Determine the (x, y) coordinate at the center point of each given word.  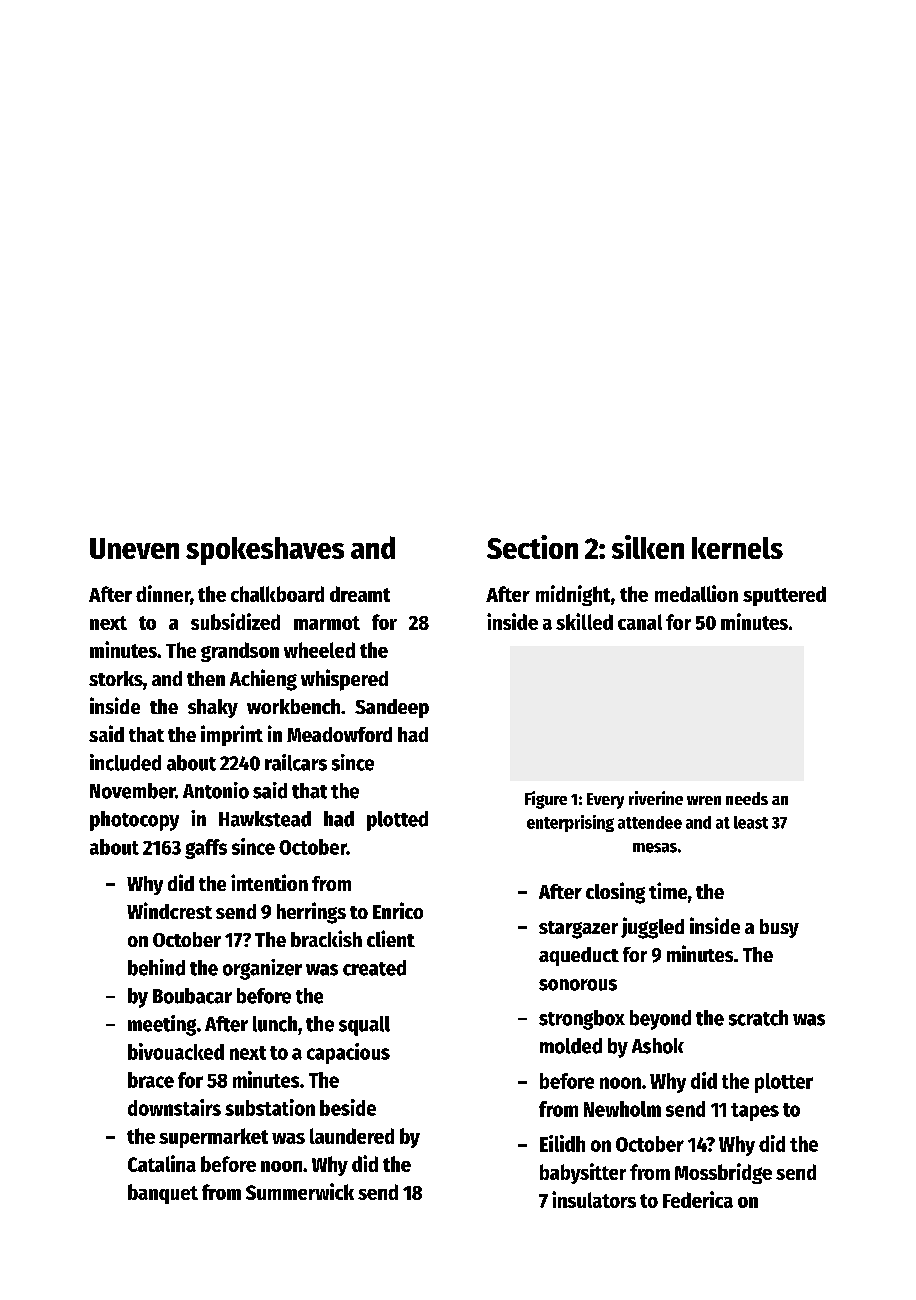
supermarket (213, 1138)
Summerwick (300, 1191)
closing (615, 893)
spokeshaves (265, 551)
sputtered (784, 596)
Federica (698, 1199)
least (751, 822)
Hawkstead (265, 819)
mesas (655, 848)
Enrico (398, 910)
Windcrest (169, 910)
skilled (584, 621)
